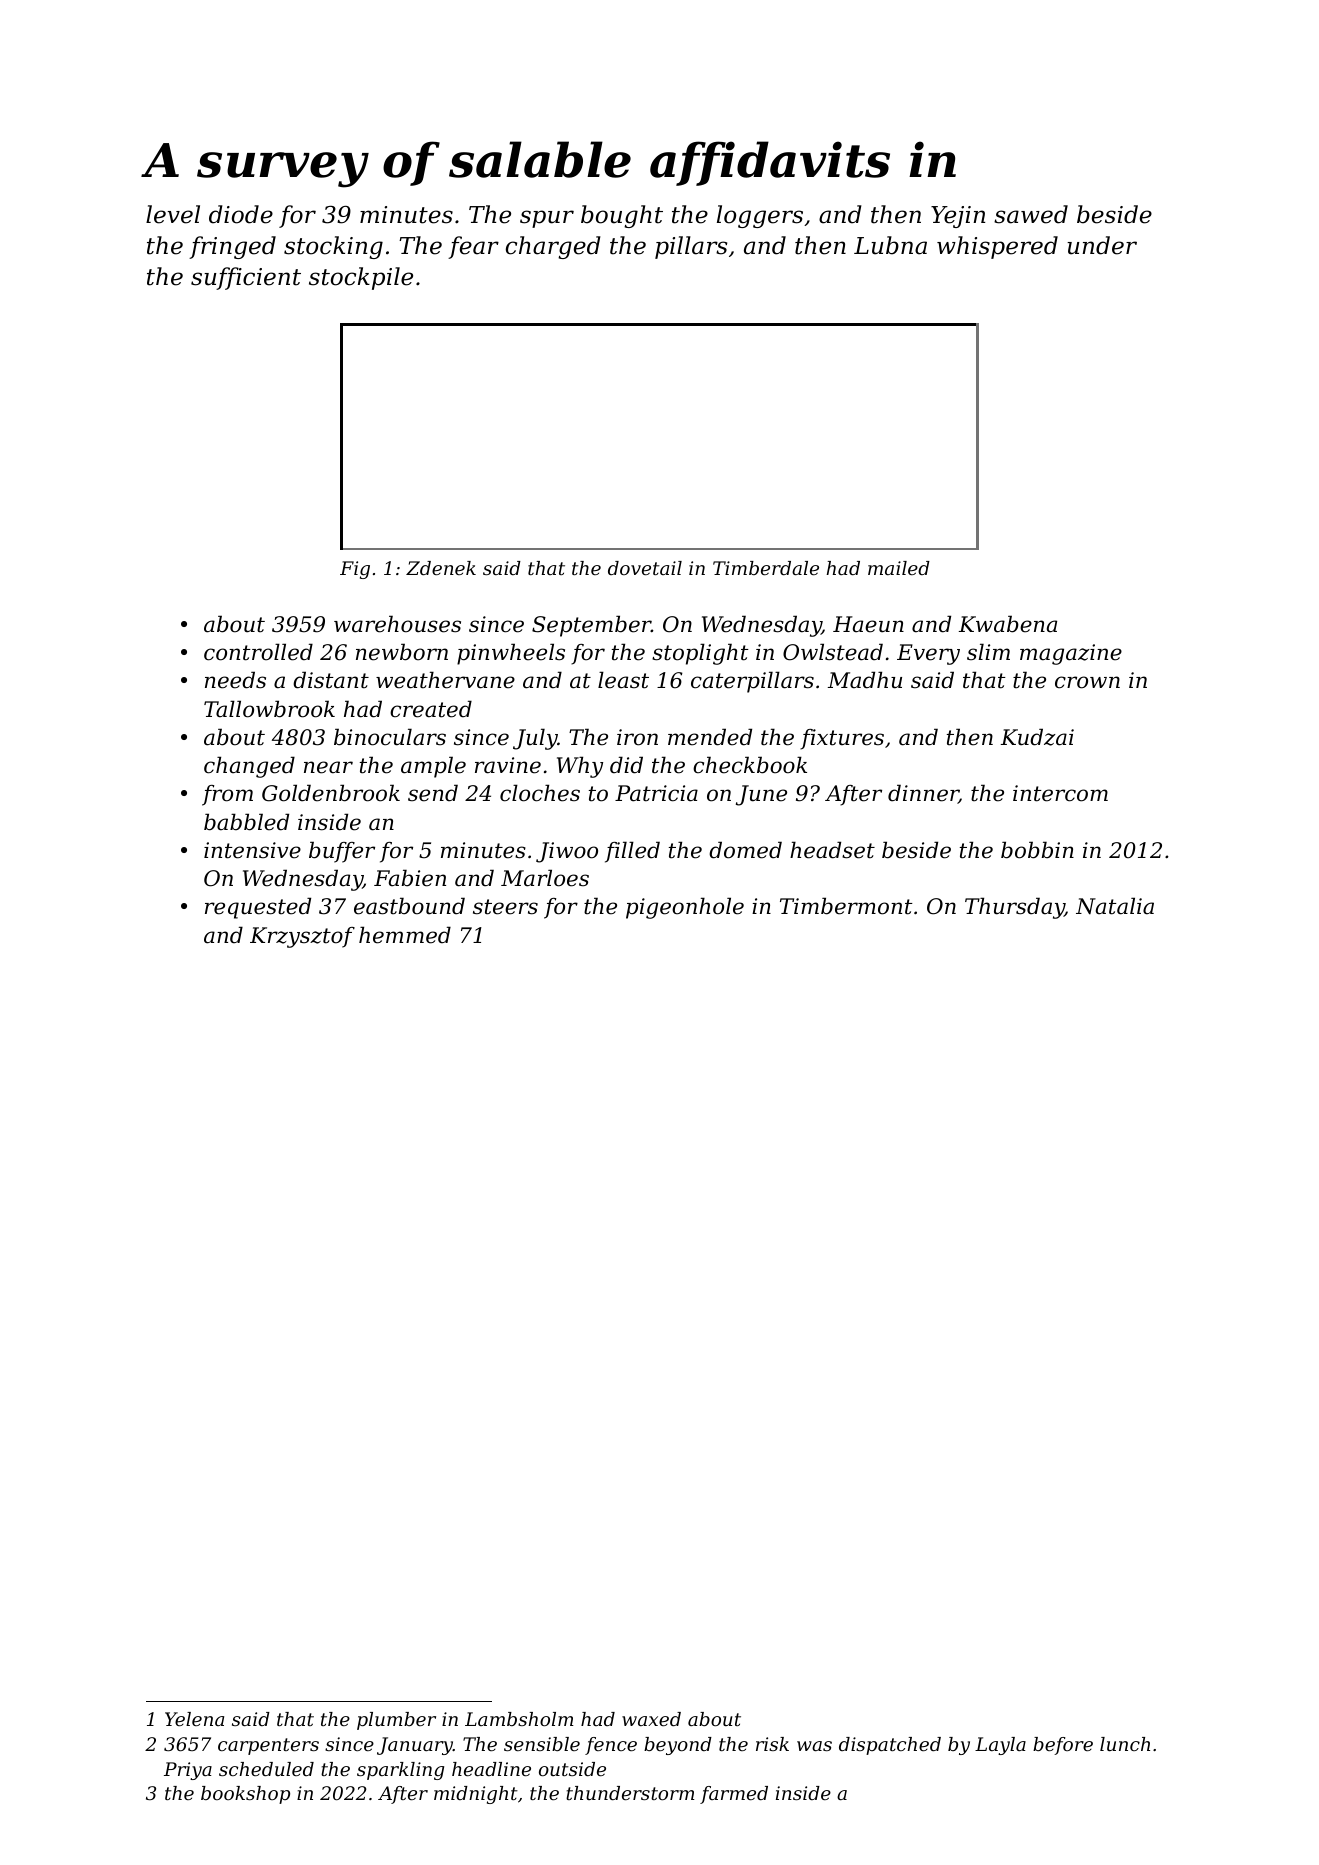 The height and width of the screenshot is (1865, 1319). What do you see at coordinates (1015, 908) in the screenshot?
I see `Thursday` at bounding box center [1015, 908].
